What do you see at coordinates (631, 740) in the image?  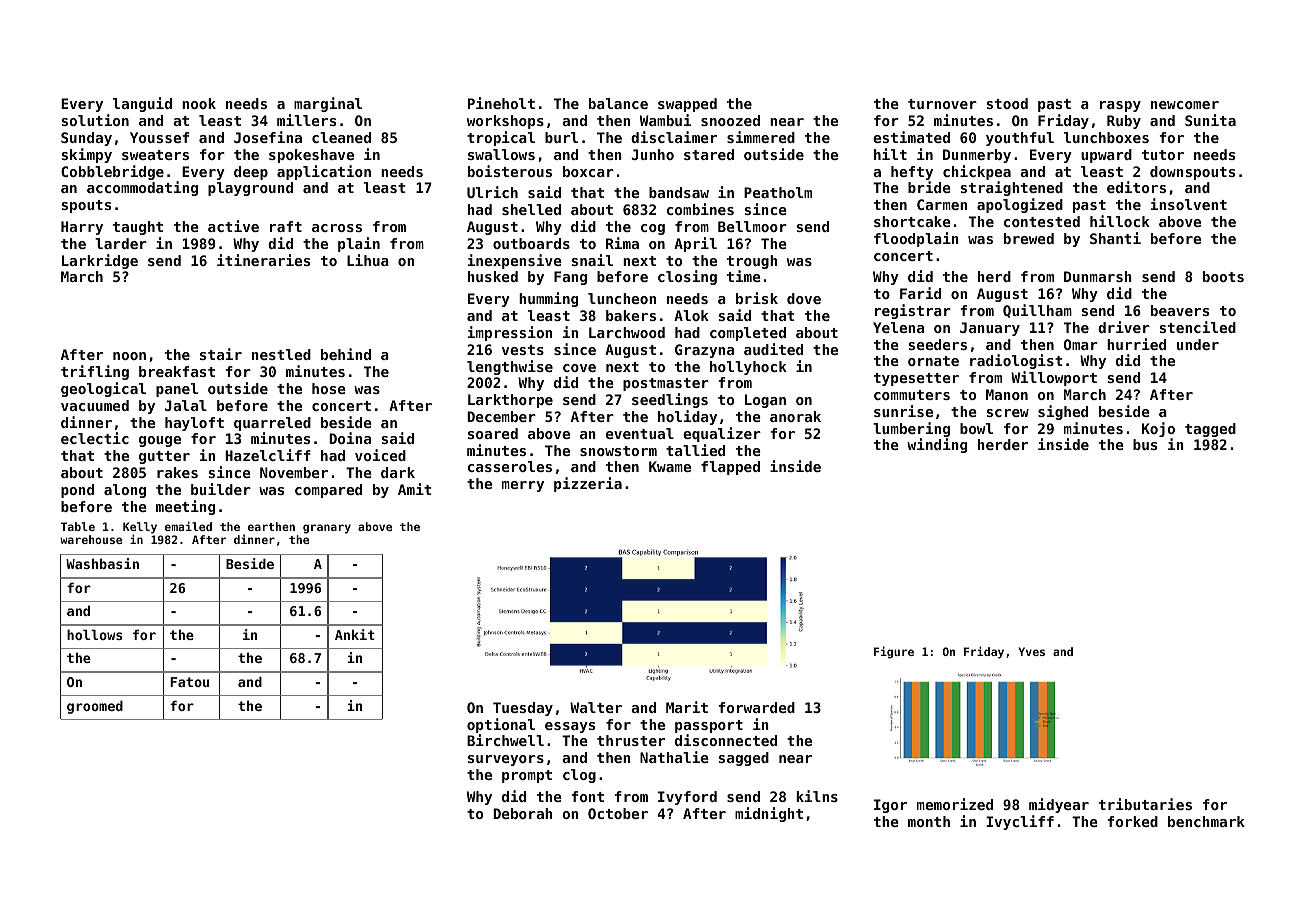 I see `thruster` at bounding box center [631, 740].
